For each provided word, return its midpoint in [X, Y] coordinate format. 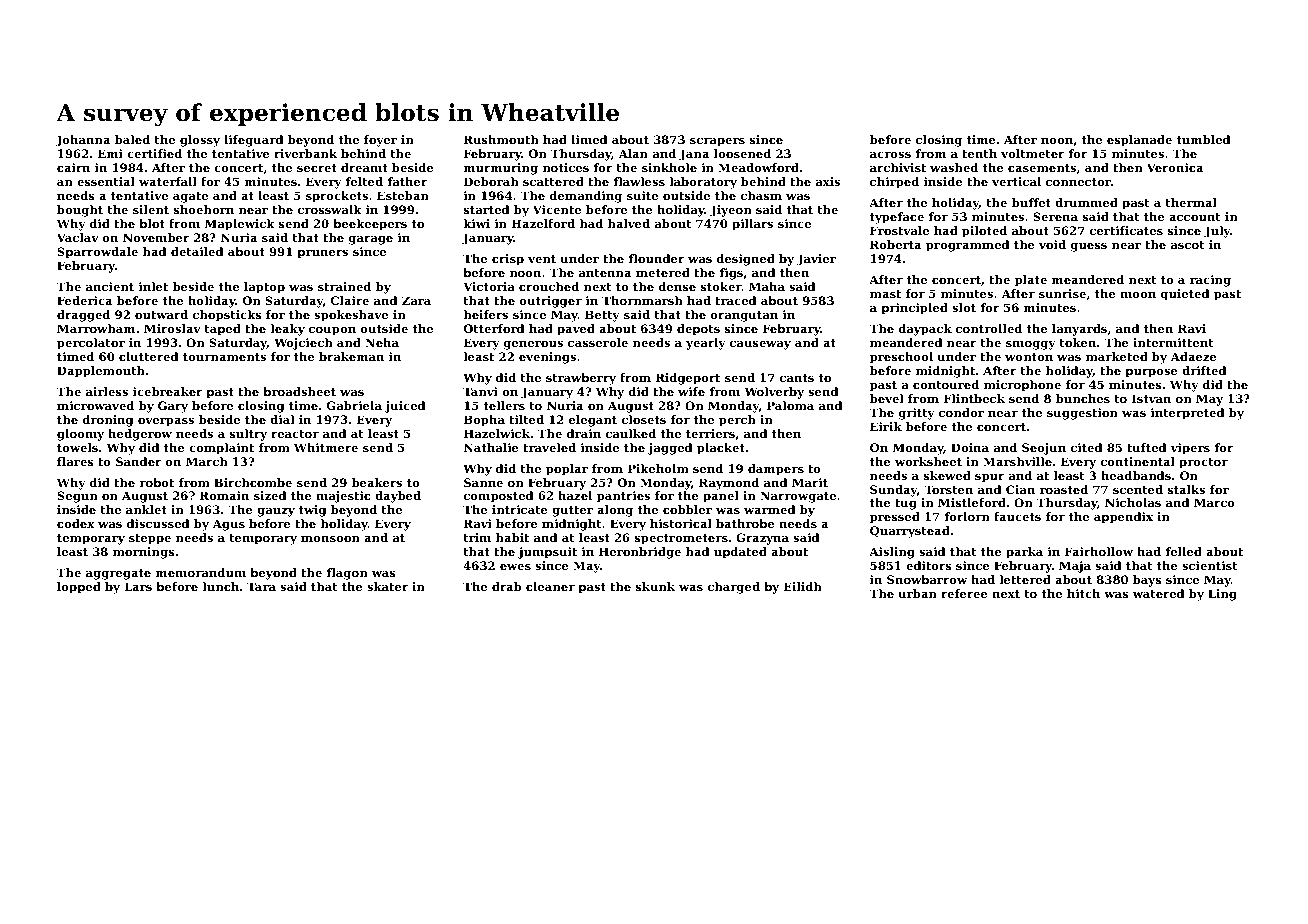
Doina [970, 447]
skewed [947, 475]
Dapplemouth [101, 372]
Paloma [790, 405]
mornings [144, 553]
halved [629, 223]
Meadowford [758, 167]
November [156, 237]
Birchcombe [253, 482]
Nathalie [491, 447]
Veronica [1175, 167]
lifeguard [254, 141]
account [1195, 217]
